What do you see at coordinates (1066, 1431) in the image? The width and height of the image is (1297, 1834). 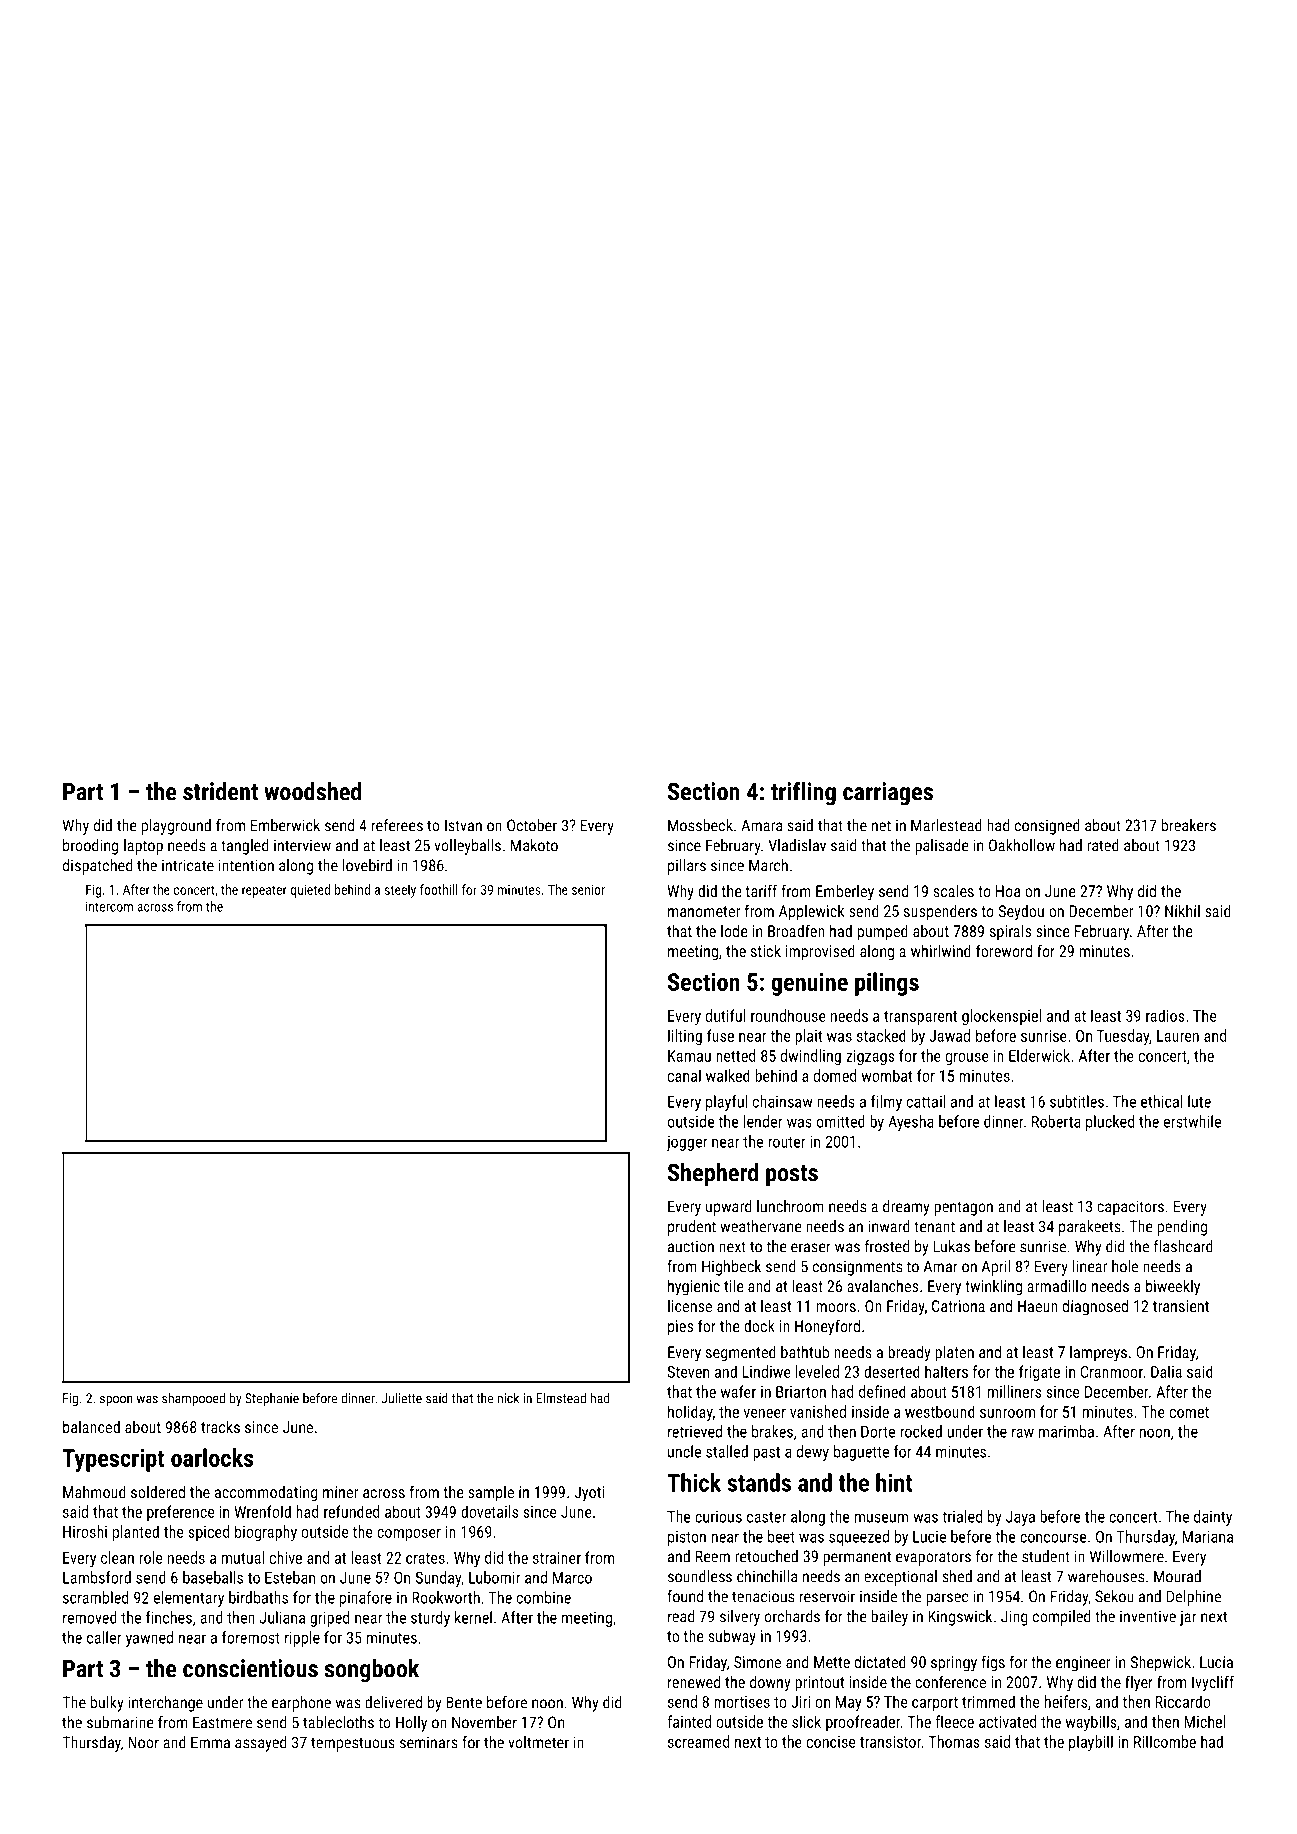 I see `marimba` at bounding box center [1066, 1431].
